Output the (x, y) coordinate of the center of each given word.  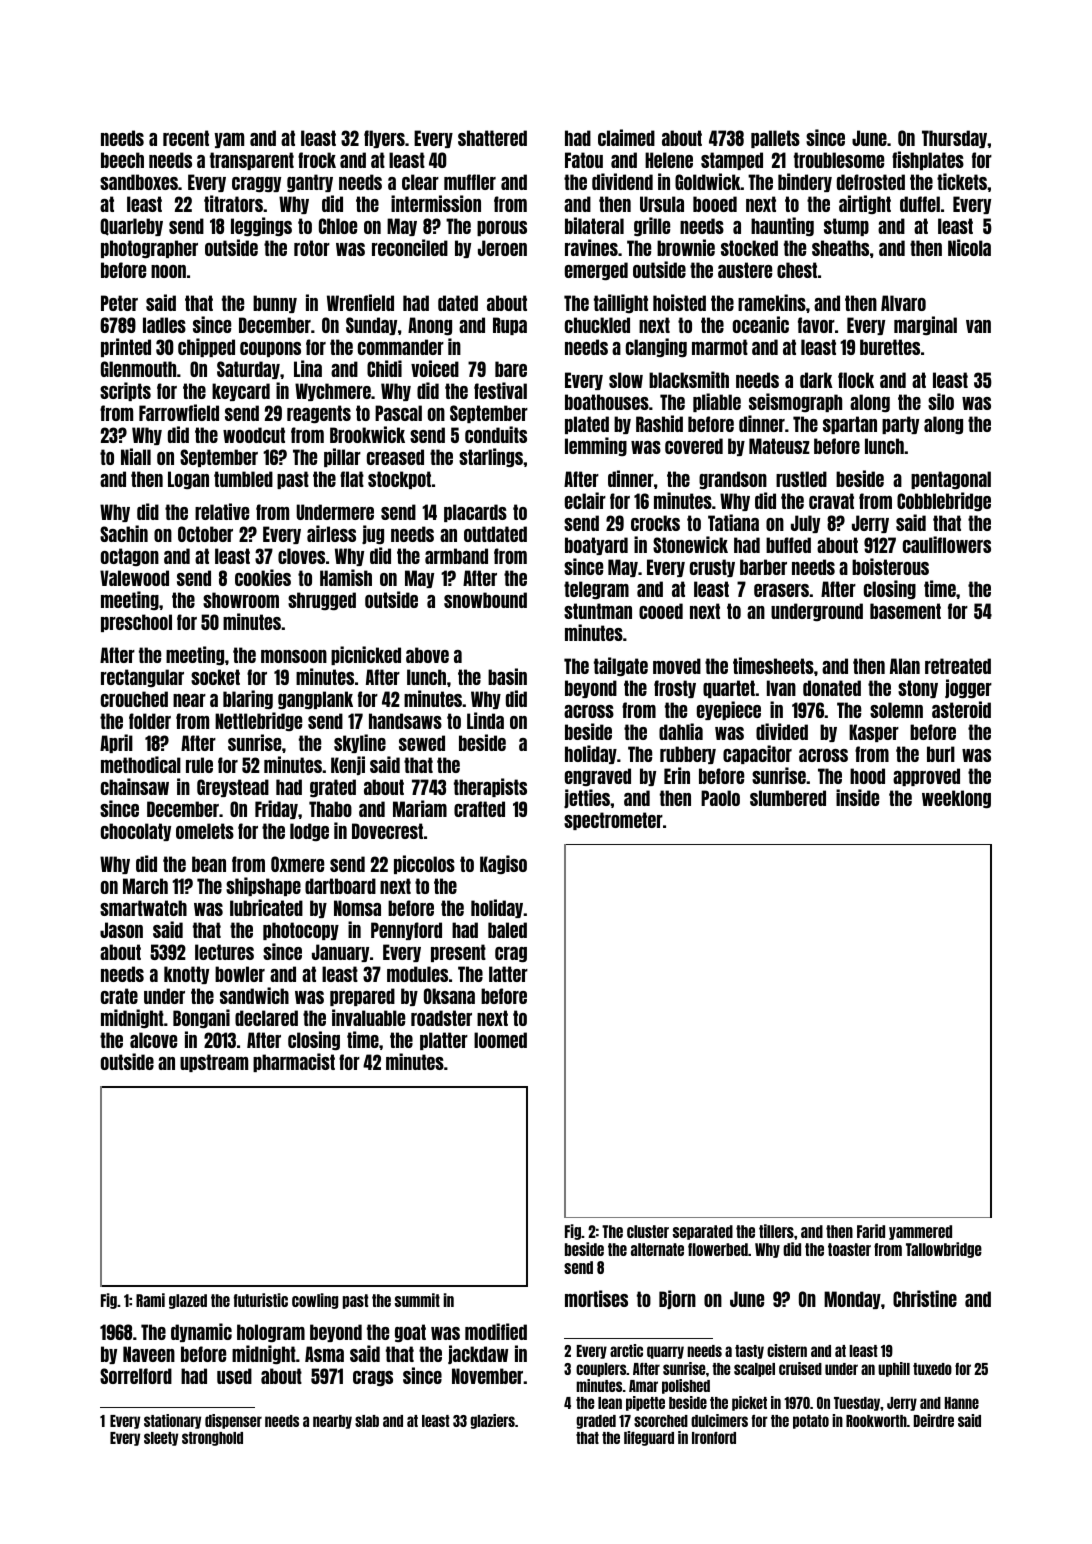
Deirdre (934, 1420)
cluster (648, 1231)
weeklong (956, 799)
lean (610, 1403)
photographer (149, 249)
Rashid (659, 423)
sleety (161, 1439)
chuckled (597, 325)
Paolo (720, 798)
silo (941, 401)
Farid (871, 1231)
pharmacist (294, 1062)
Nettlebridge (258, 721)
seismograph (795, 402)
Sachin (124, 533)
